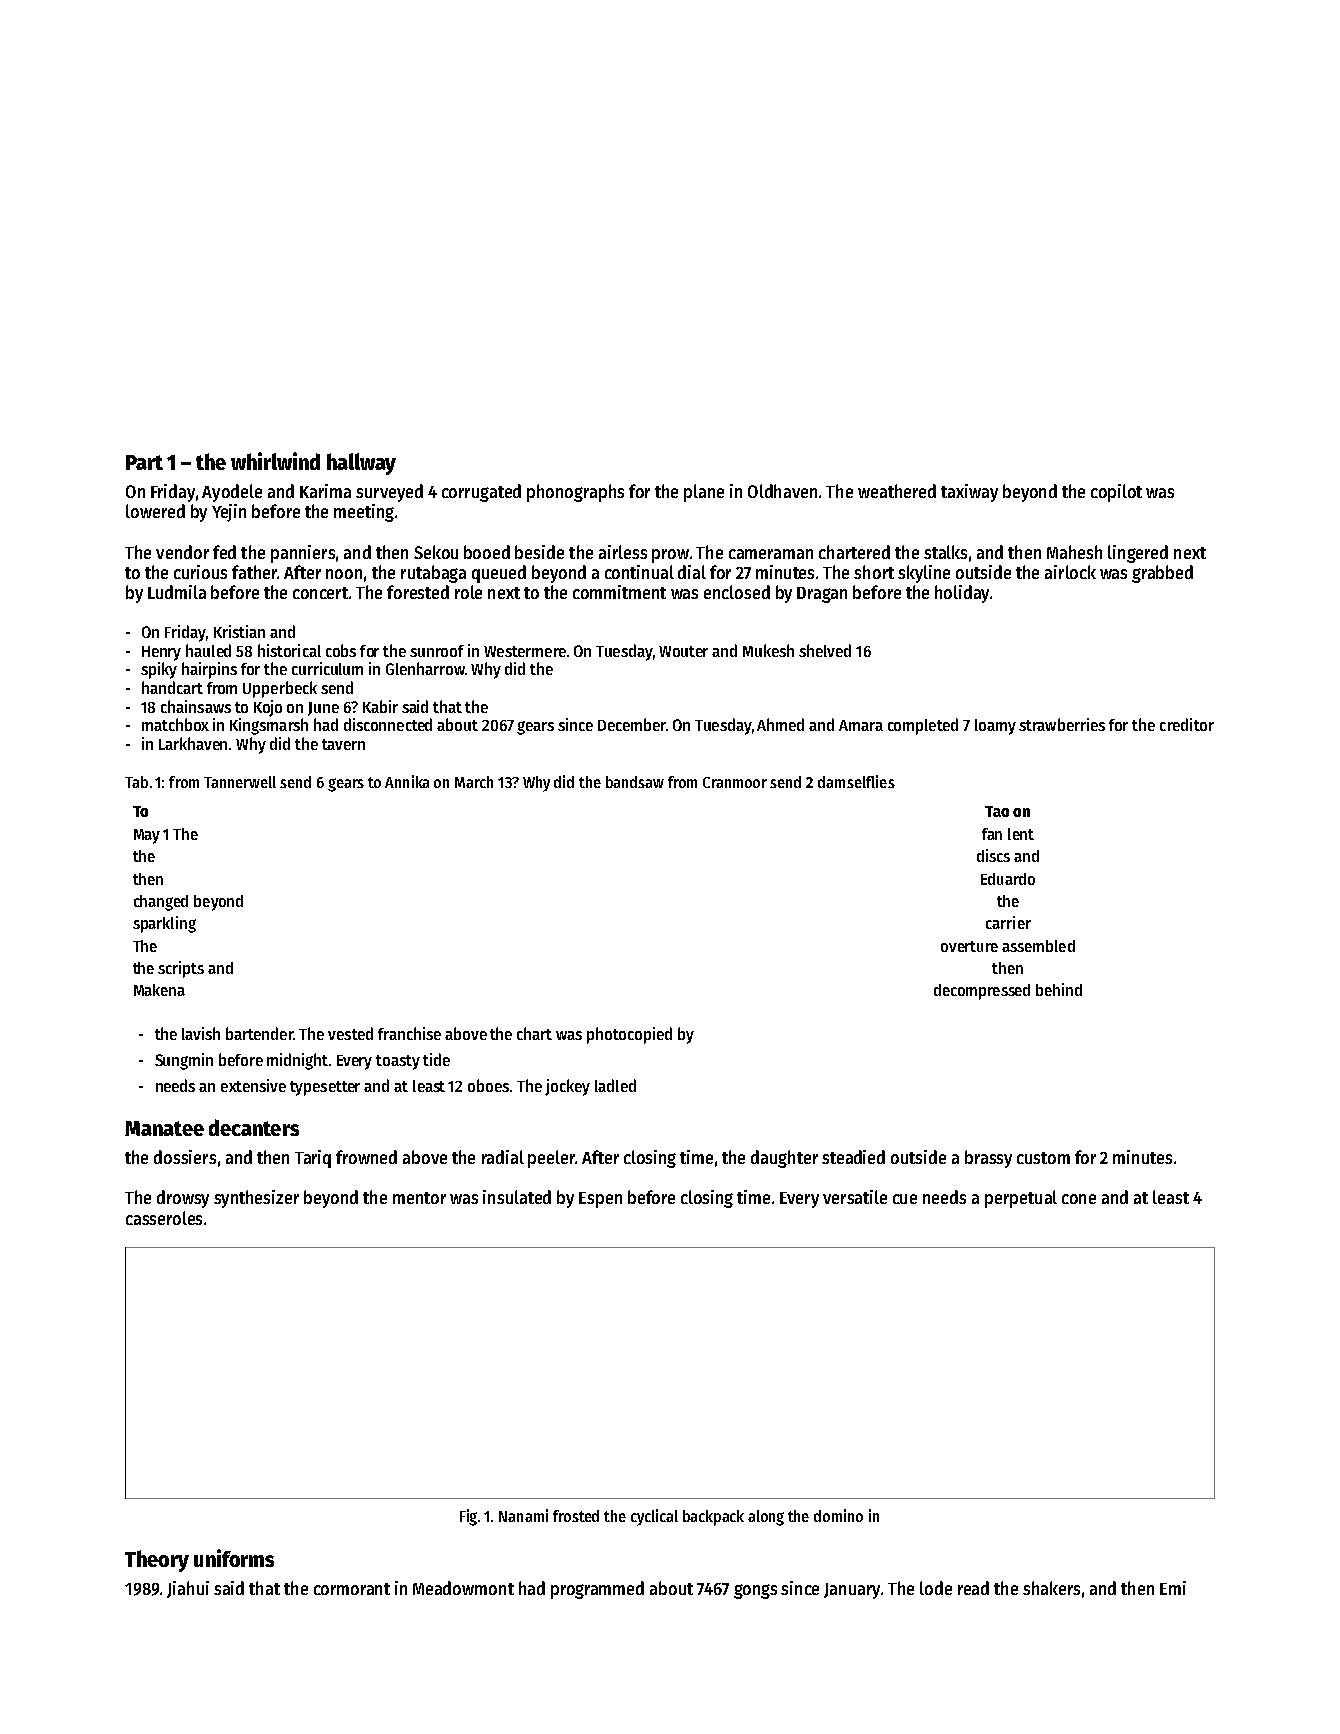  What do you see at coordinates (234, 1558) in the screenshot?
I see `uniforms` at bounding box center [234, 1558].
